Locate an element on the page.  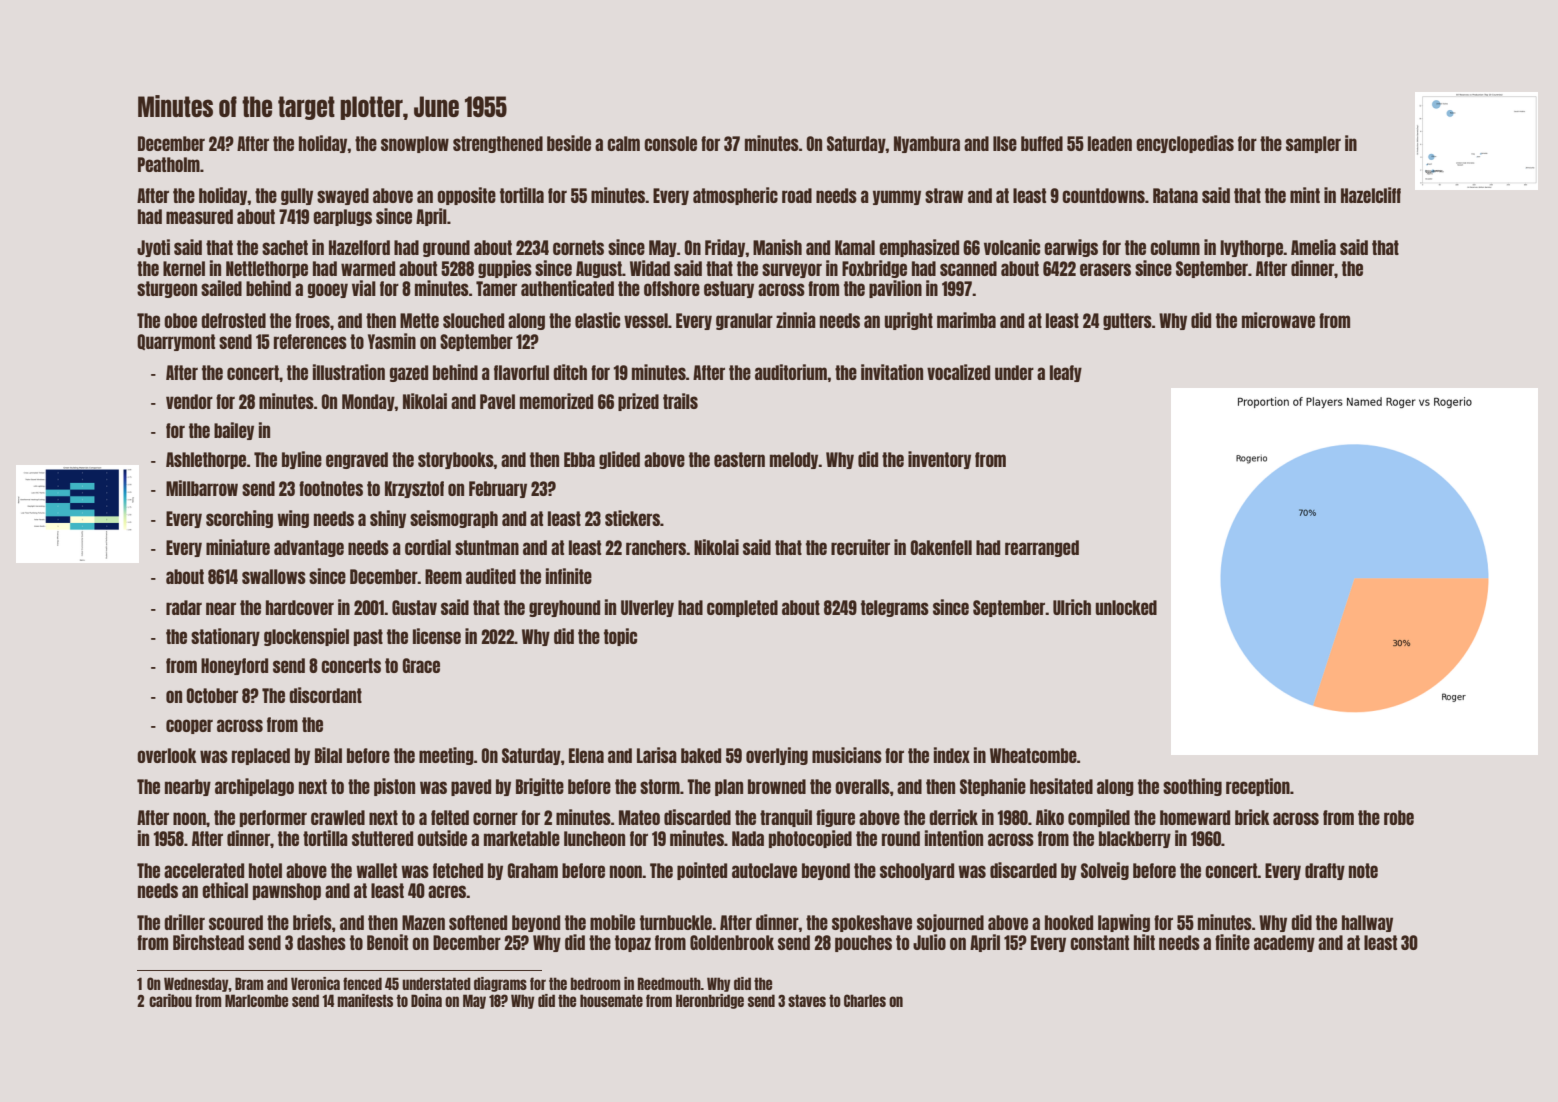
unlocked is located at coordinates (1126, 607).
